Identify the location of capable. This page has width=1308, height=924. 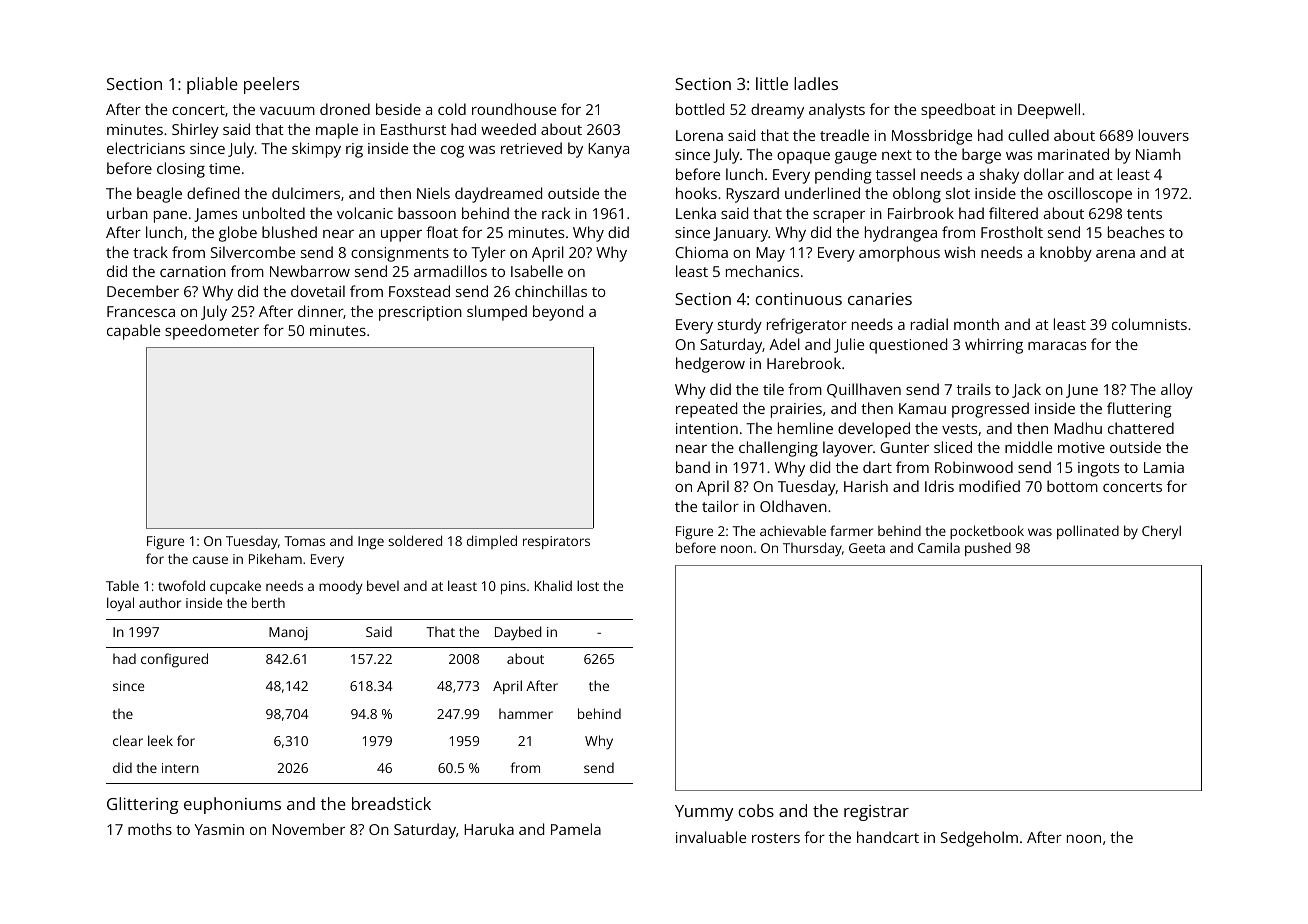
(133, 332).
